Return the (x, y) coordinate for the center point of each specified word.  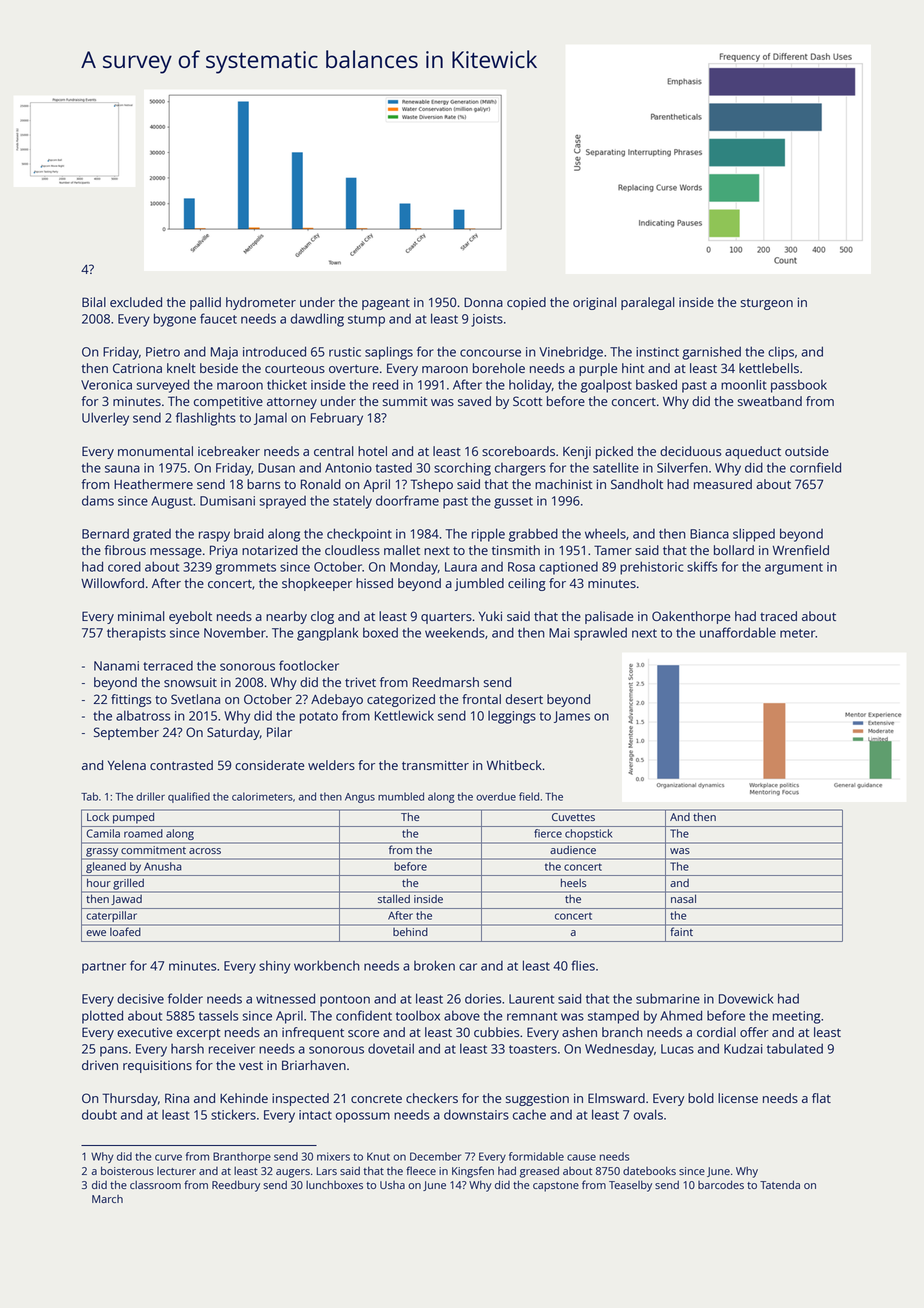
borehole (499, 368)
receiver (232, 1049)
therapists (136, 634)
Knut (378, 1156)
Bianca (709, 534)
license (738, 1098)
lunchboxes (334, 1184)
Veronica (106, 385)
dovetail (391, 1048)
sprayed (283, 502)
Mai (559, 633)
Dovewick (746, 998)
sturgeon (767, 304)
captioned (568, 568)
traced (778, 616)
